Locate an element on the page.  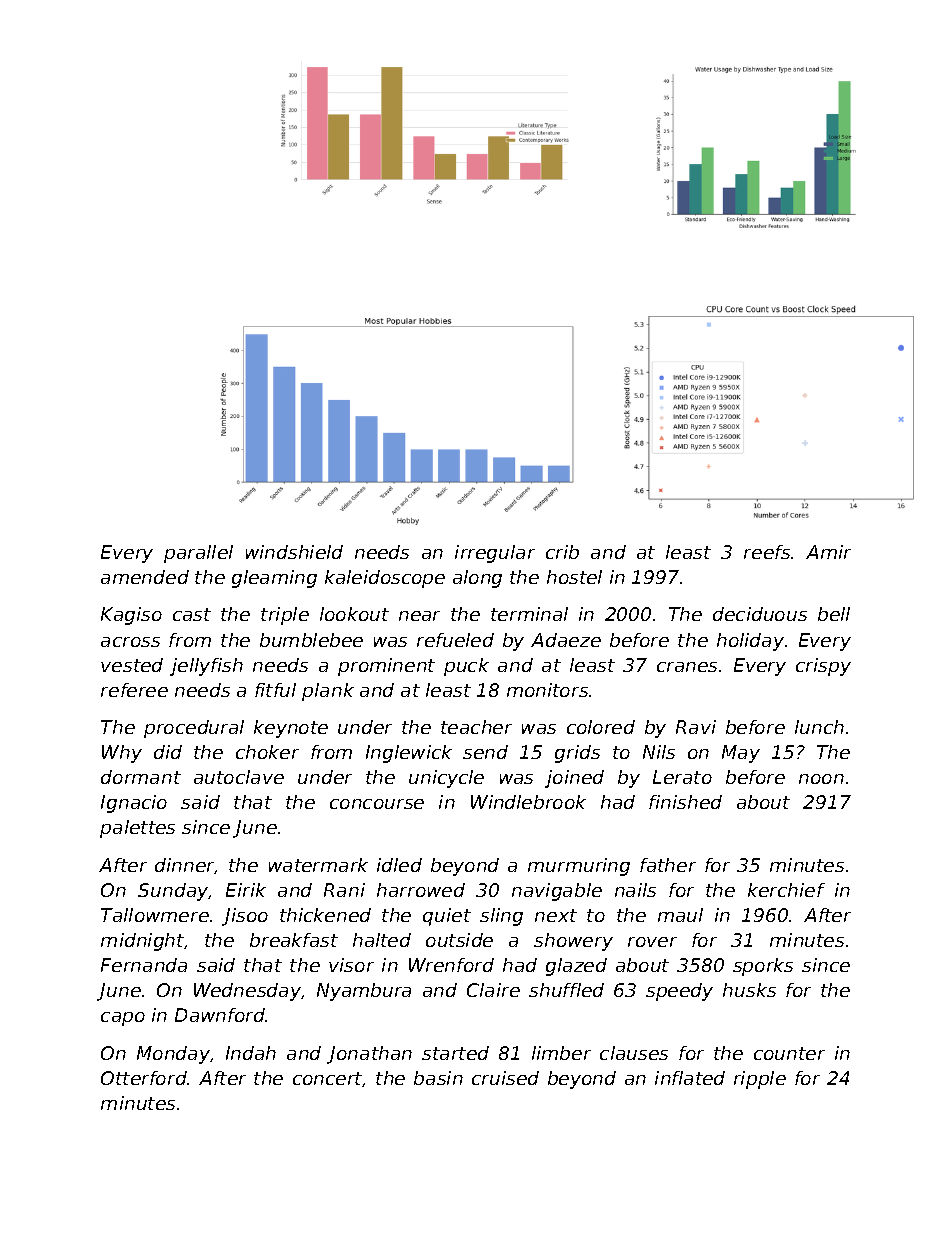
noon is located at coordinates (821, 779).
